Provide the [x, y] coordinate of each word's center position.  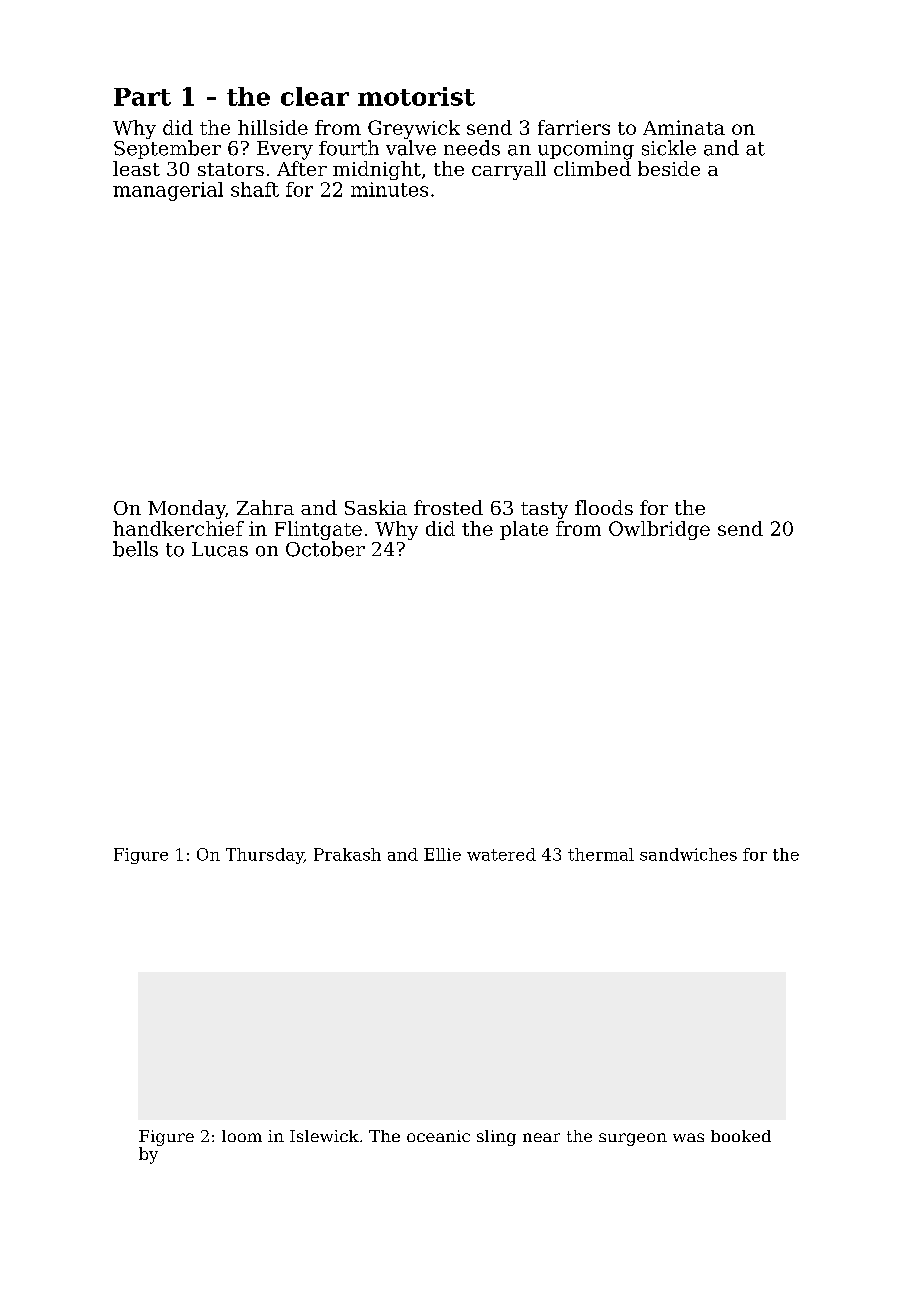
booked [741, 1136]
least [136, 168]
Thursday [265, 856]
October [325, 549]
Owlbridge [659, 530]
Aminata [684, 127]
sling [496, 1138]
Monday [186, 509]
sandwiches [688, 854]
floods [604, 507]
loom [242, 1136]
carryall [509, 170]
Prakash [347, 854]
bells [135, 549]
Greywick [414, 129]
